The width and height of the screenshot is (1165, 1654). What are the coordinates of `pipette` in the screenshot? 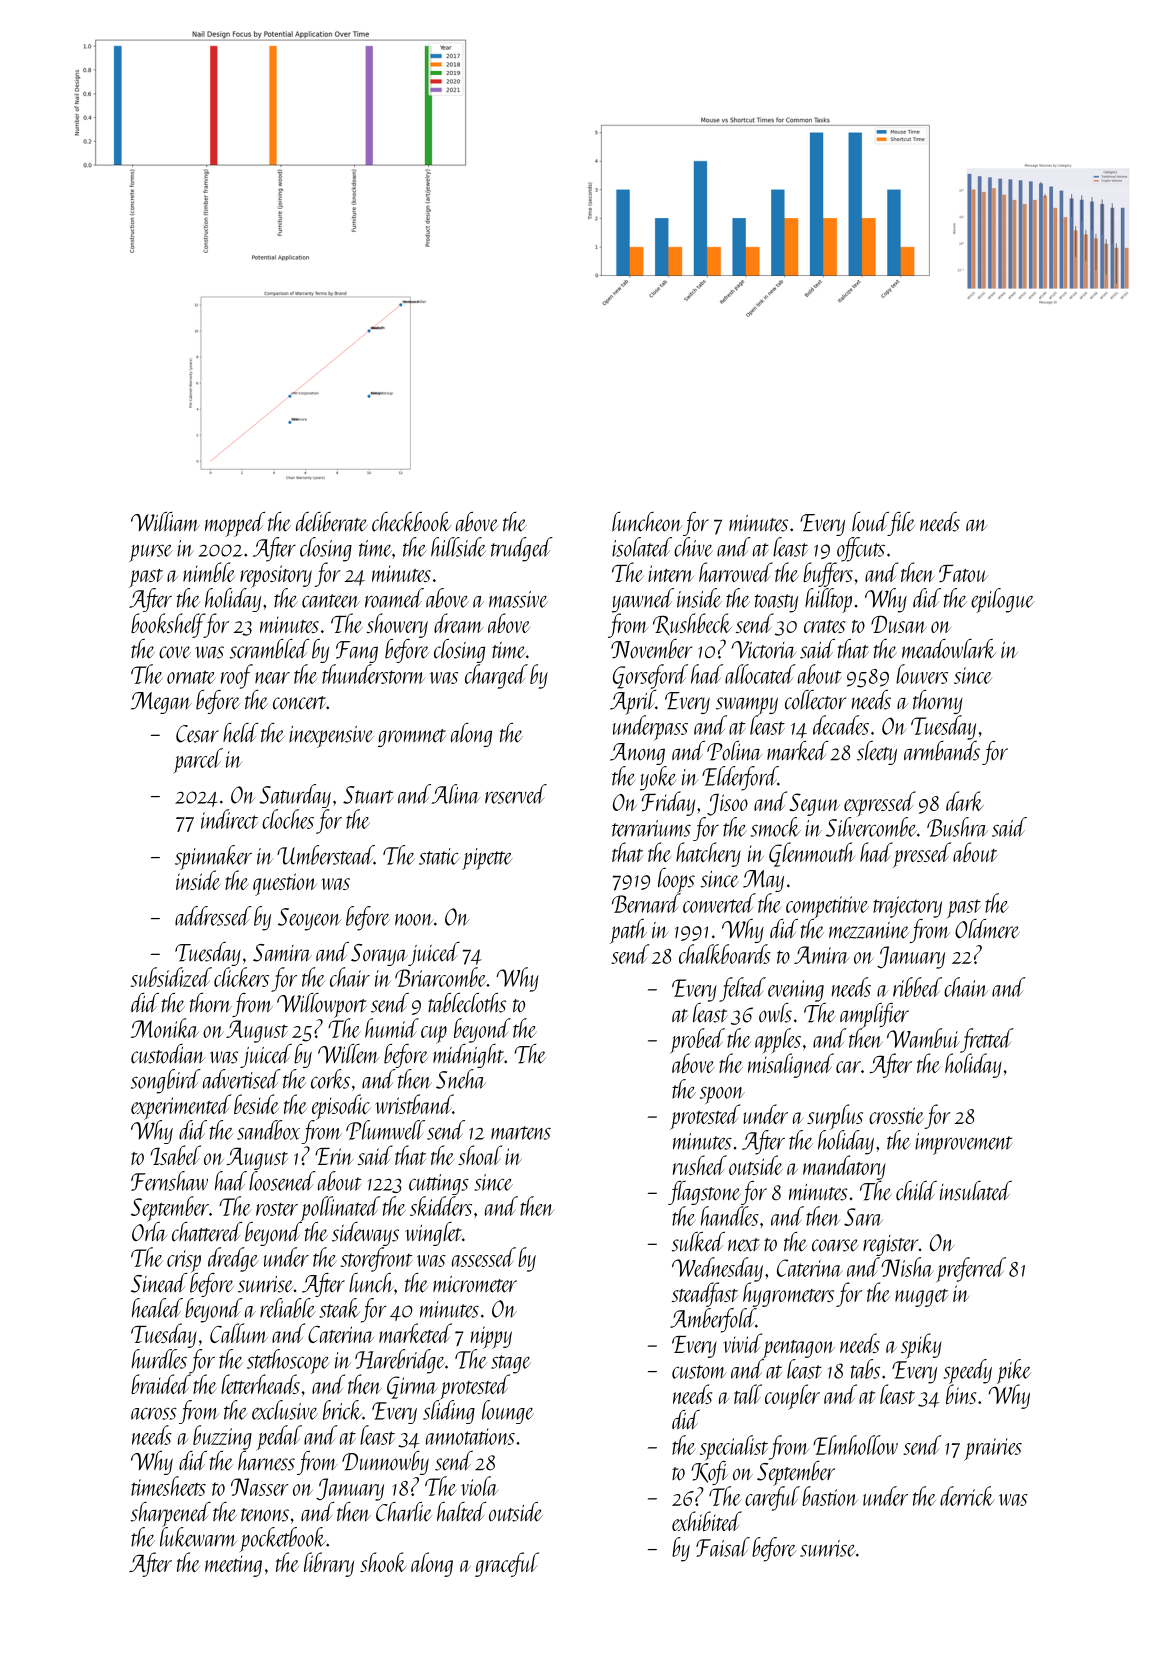 It's located at (487, 859).
